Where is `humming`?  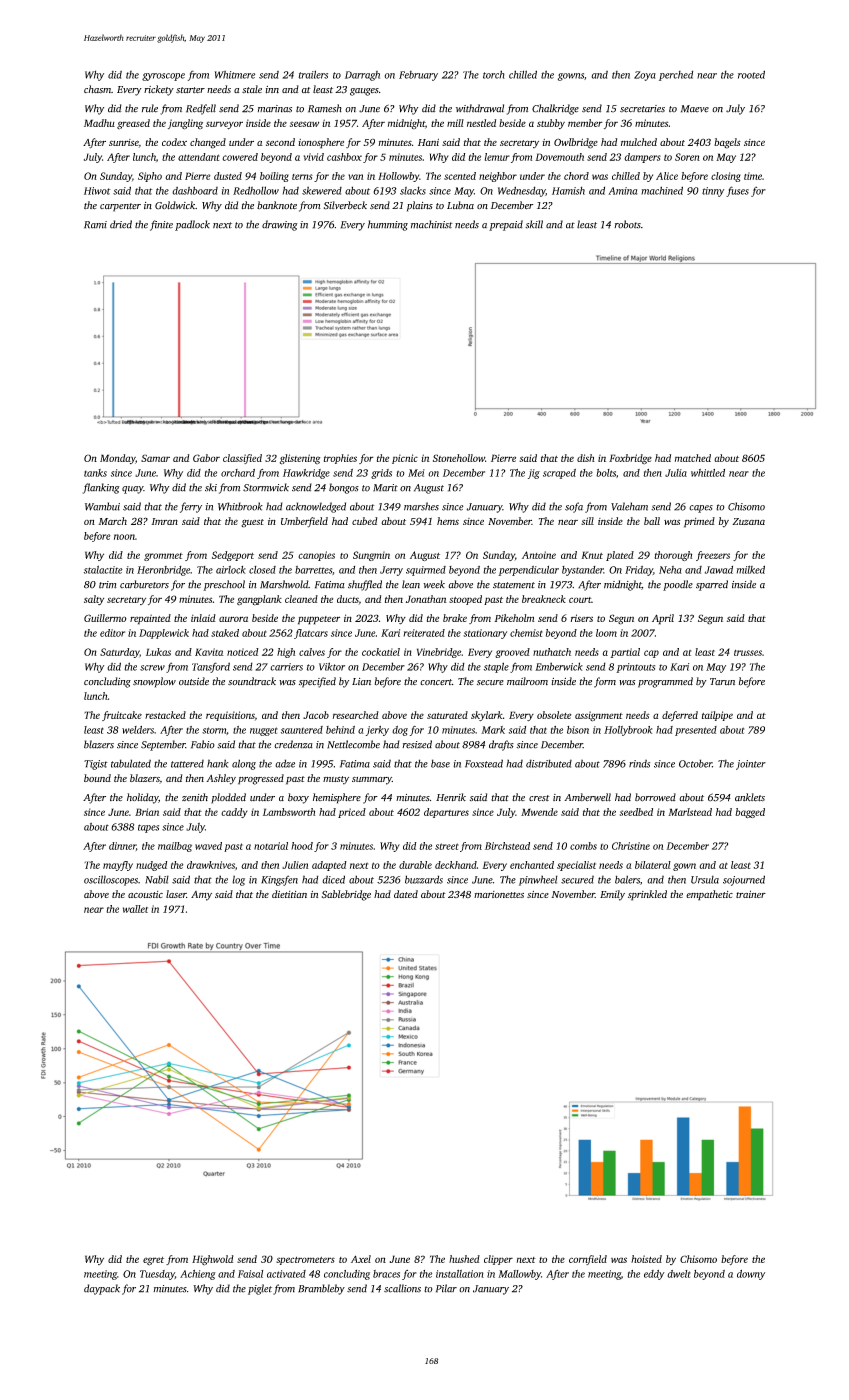 humming is located at coordinates (388, 225).
